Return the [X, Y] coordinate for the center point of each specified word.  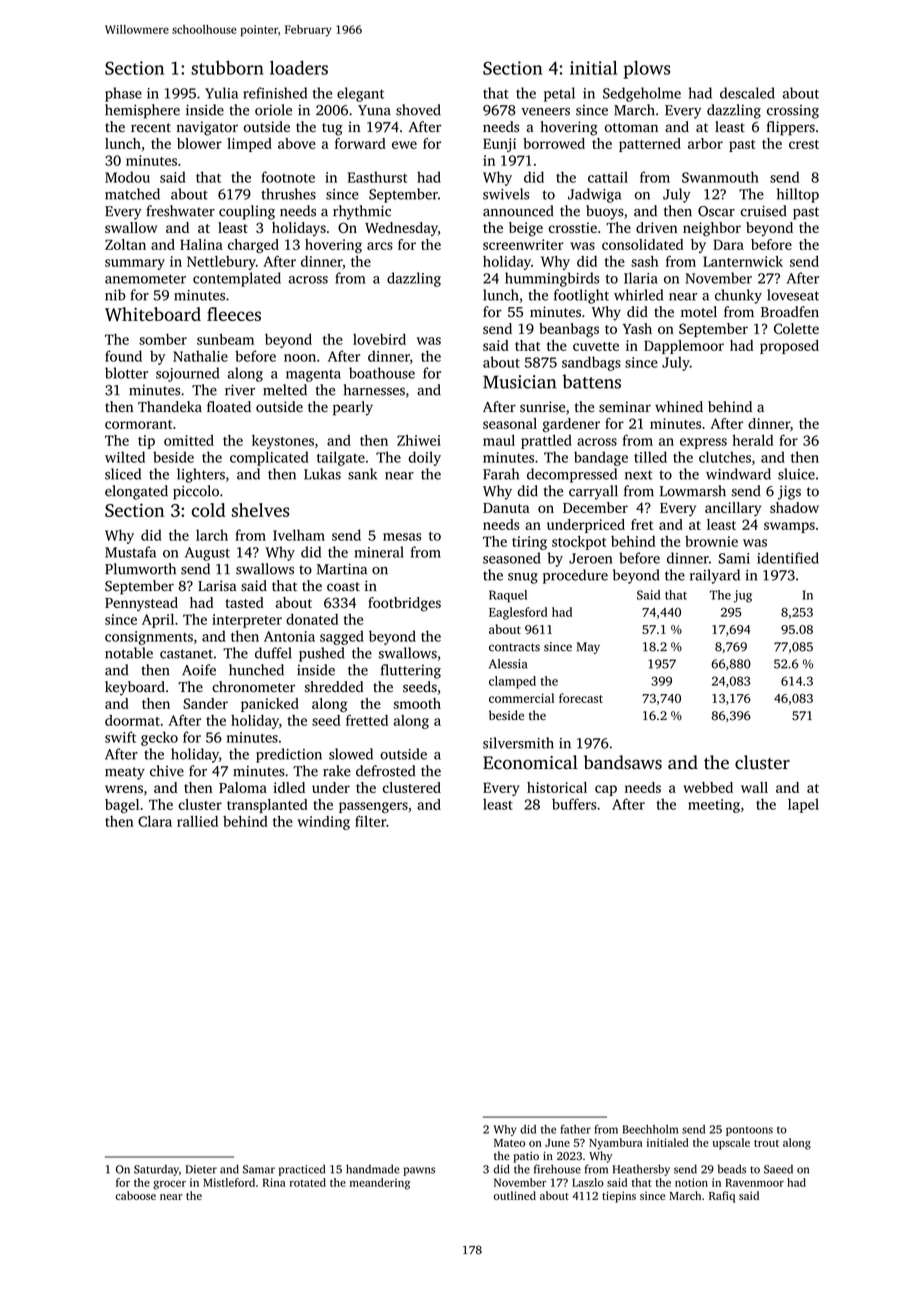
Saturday [156, 1170]
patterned [650, 145]
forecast [581, 698]
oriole [273, 110]
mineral [379, 552]
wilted [125, 457]
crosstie [572, 227]
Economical [530, 762]
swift [120, 737]
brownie [711, 541]
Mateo [509, 1143]
